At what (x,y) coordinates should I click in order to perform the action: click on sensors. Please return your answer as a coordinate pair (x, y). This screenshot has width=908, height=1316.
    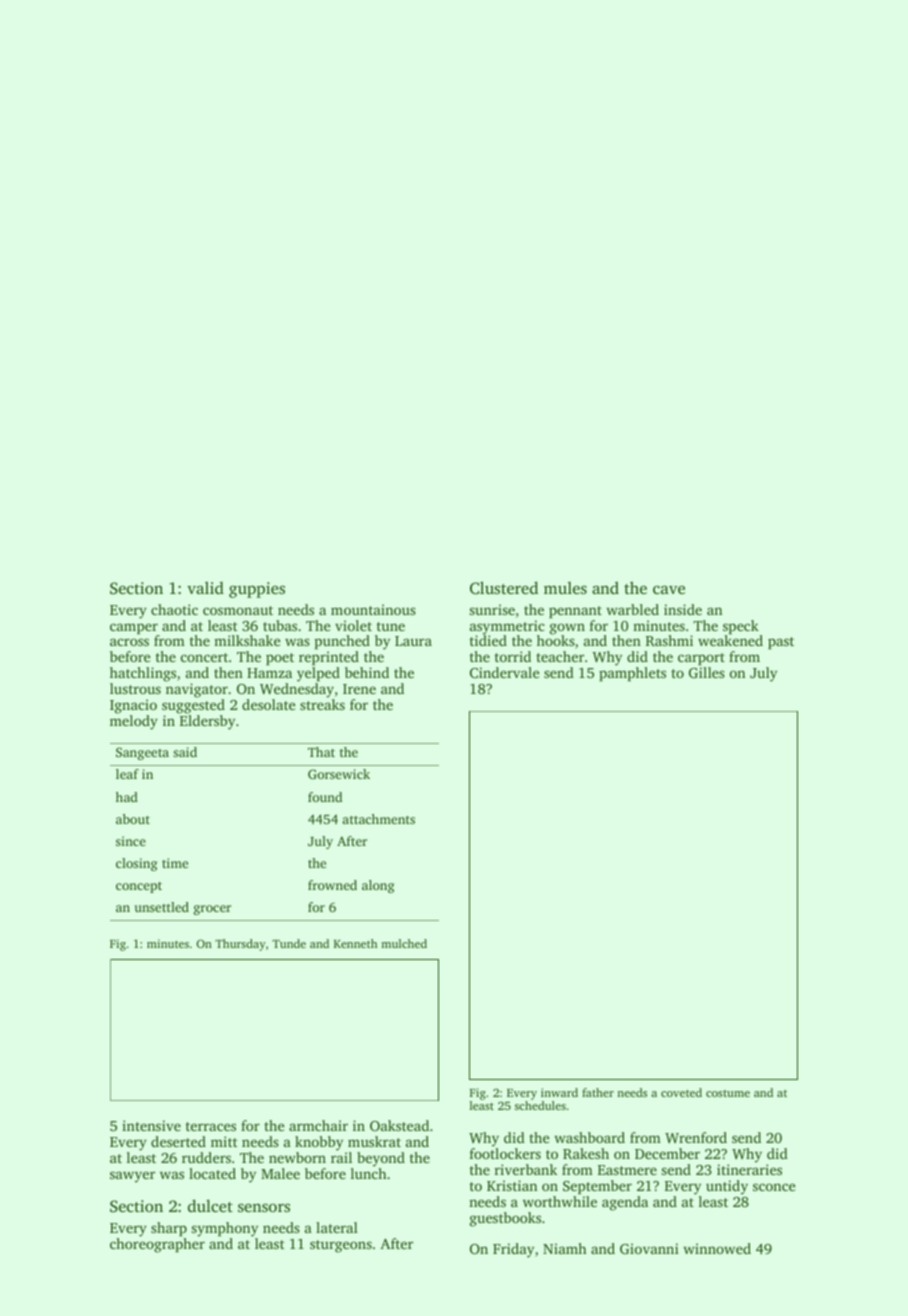
    Looking at the image, I should click on (264, 1208).
